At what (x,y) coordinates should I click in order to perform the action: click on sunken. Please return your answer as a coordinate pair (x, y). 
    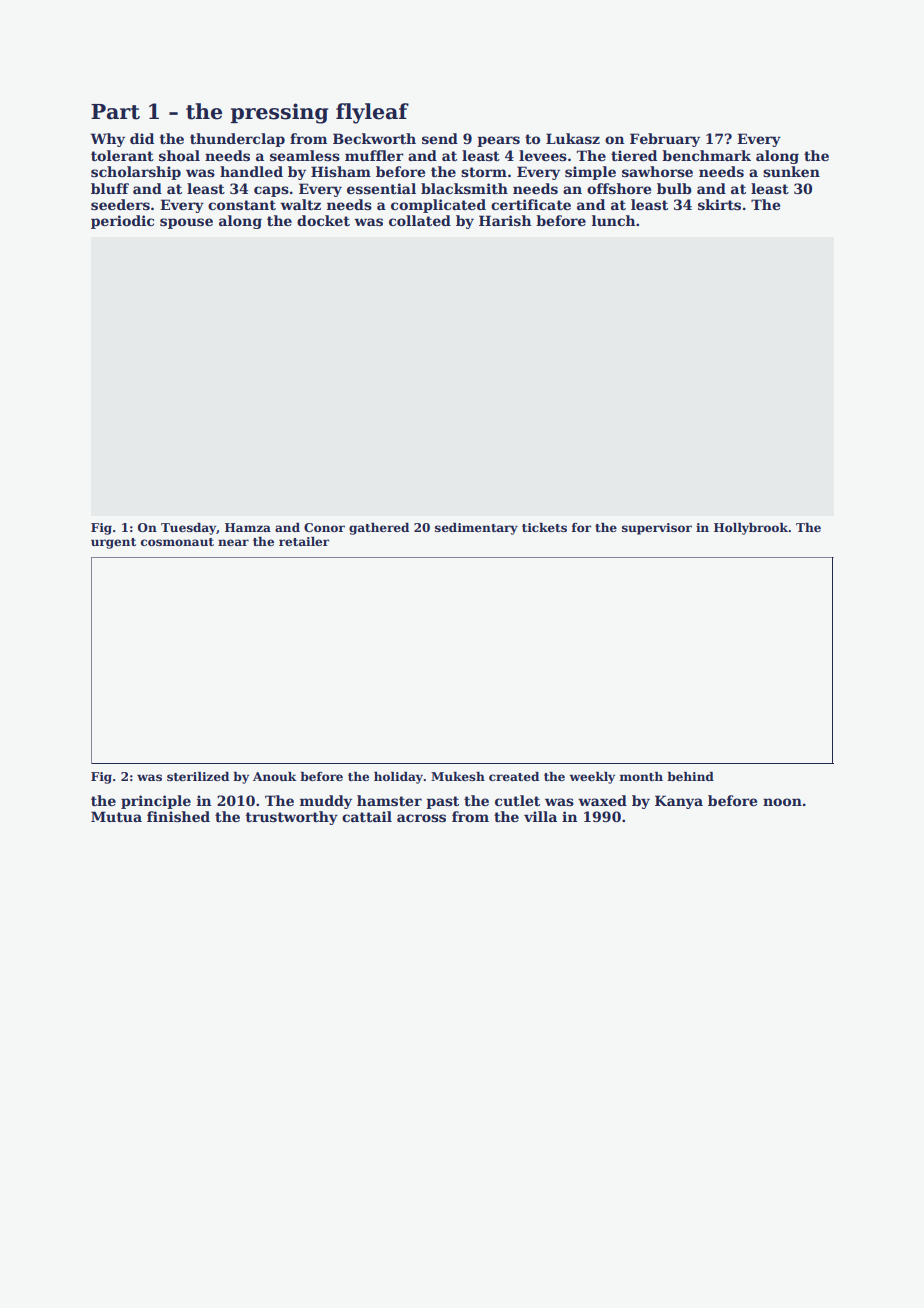
    Looking at the image, I should click on (791, 171).
